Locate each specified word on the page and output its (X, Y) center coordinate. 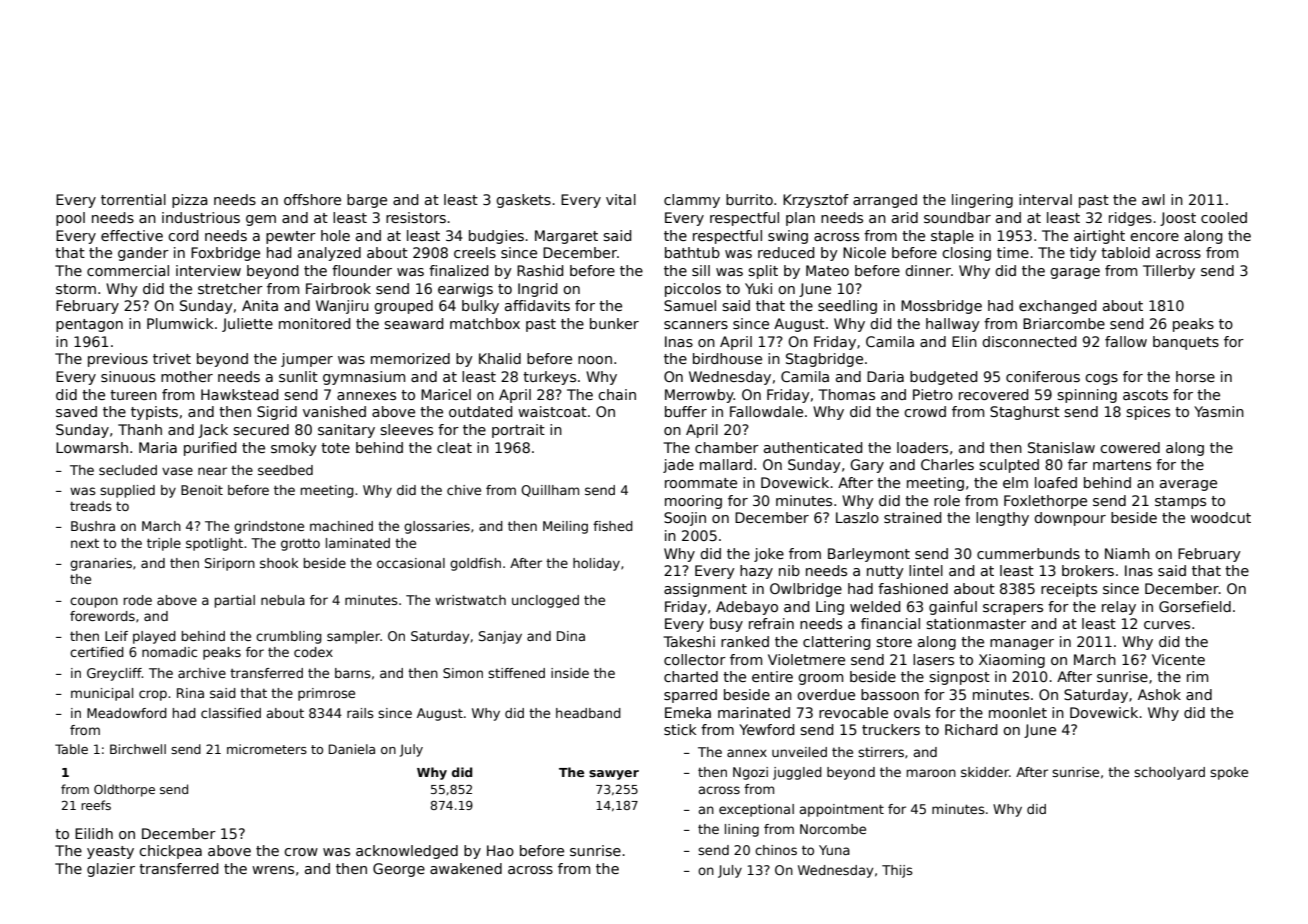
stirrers (881, 752)
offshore (312, 199)
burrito (749, 199)
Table (71, 749)
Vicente (1178, 659)
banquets (1186, 343)
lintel (926, 570)
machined (341, 526)
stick (680, 729)
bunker (614, 323)
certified (97, 652)
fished (613, 526)
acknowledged (407, 852)
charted (691, 676)
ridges (1130, 219)
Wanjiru (342, 307)
